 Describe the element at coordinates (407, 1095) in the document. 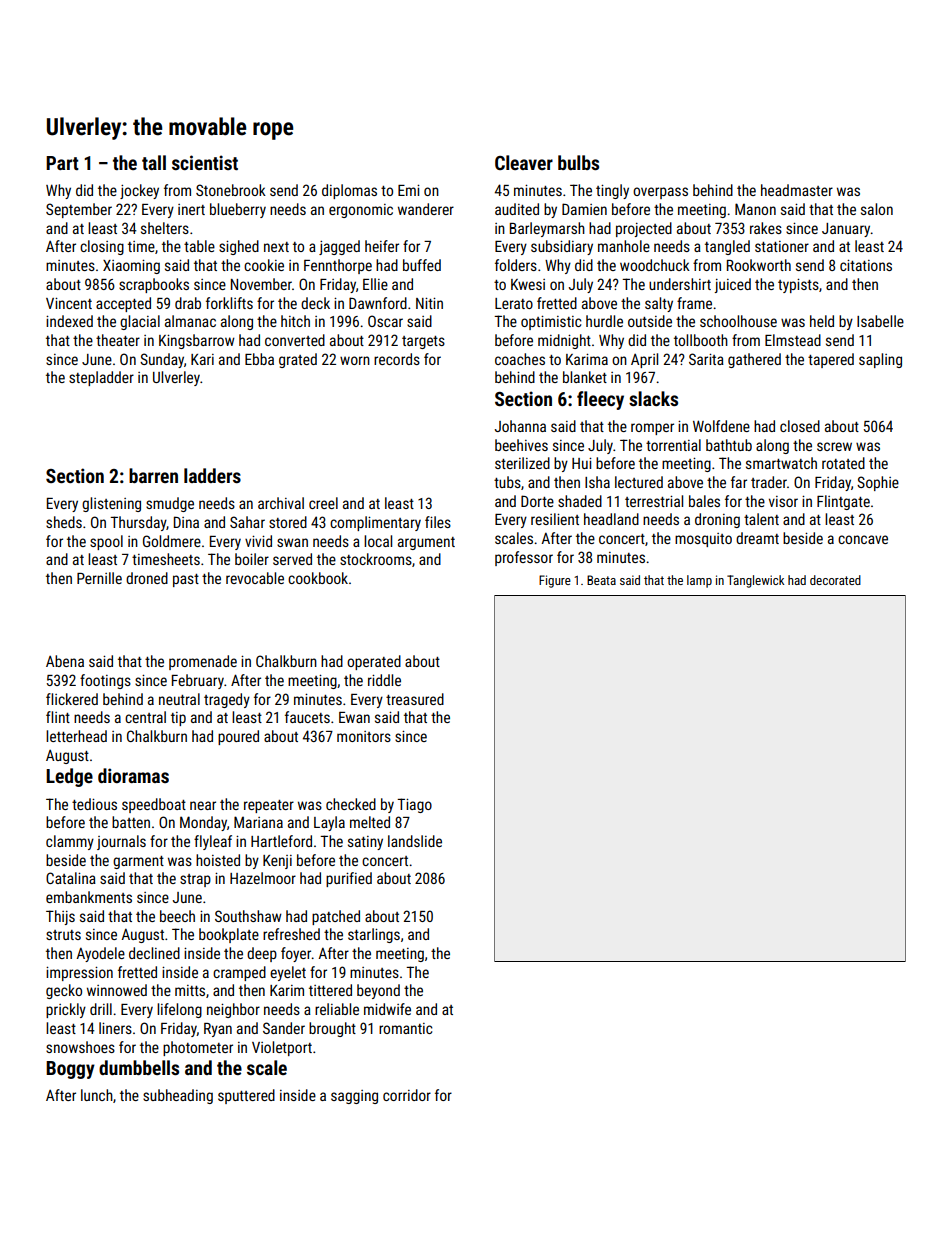

I see `corridor` at that location.
